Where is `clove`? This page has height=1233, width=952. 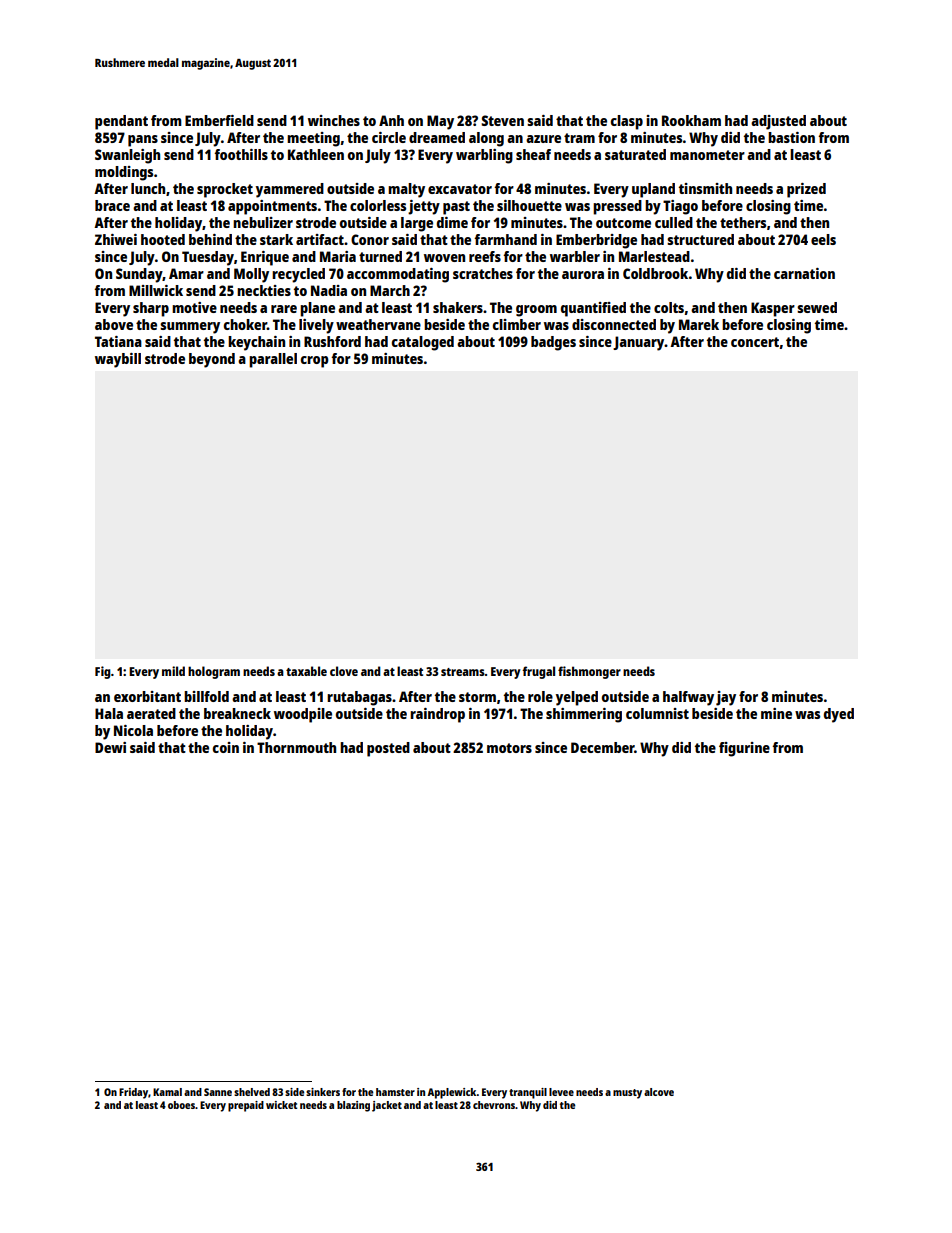
clove is located at coordinates (344, 671).
